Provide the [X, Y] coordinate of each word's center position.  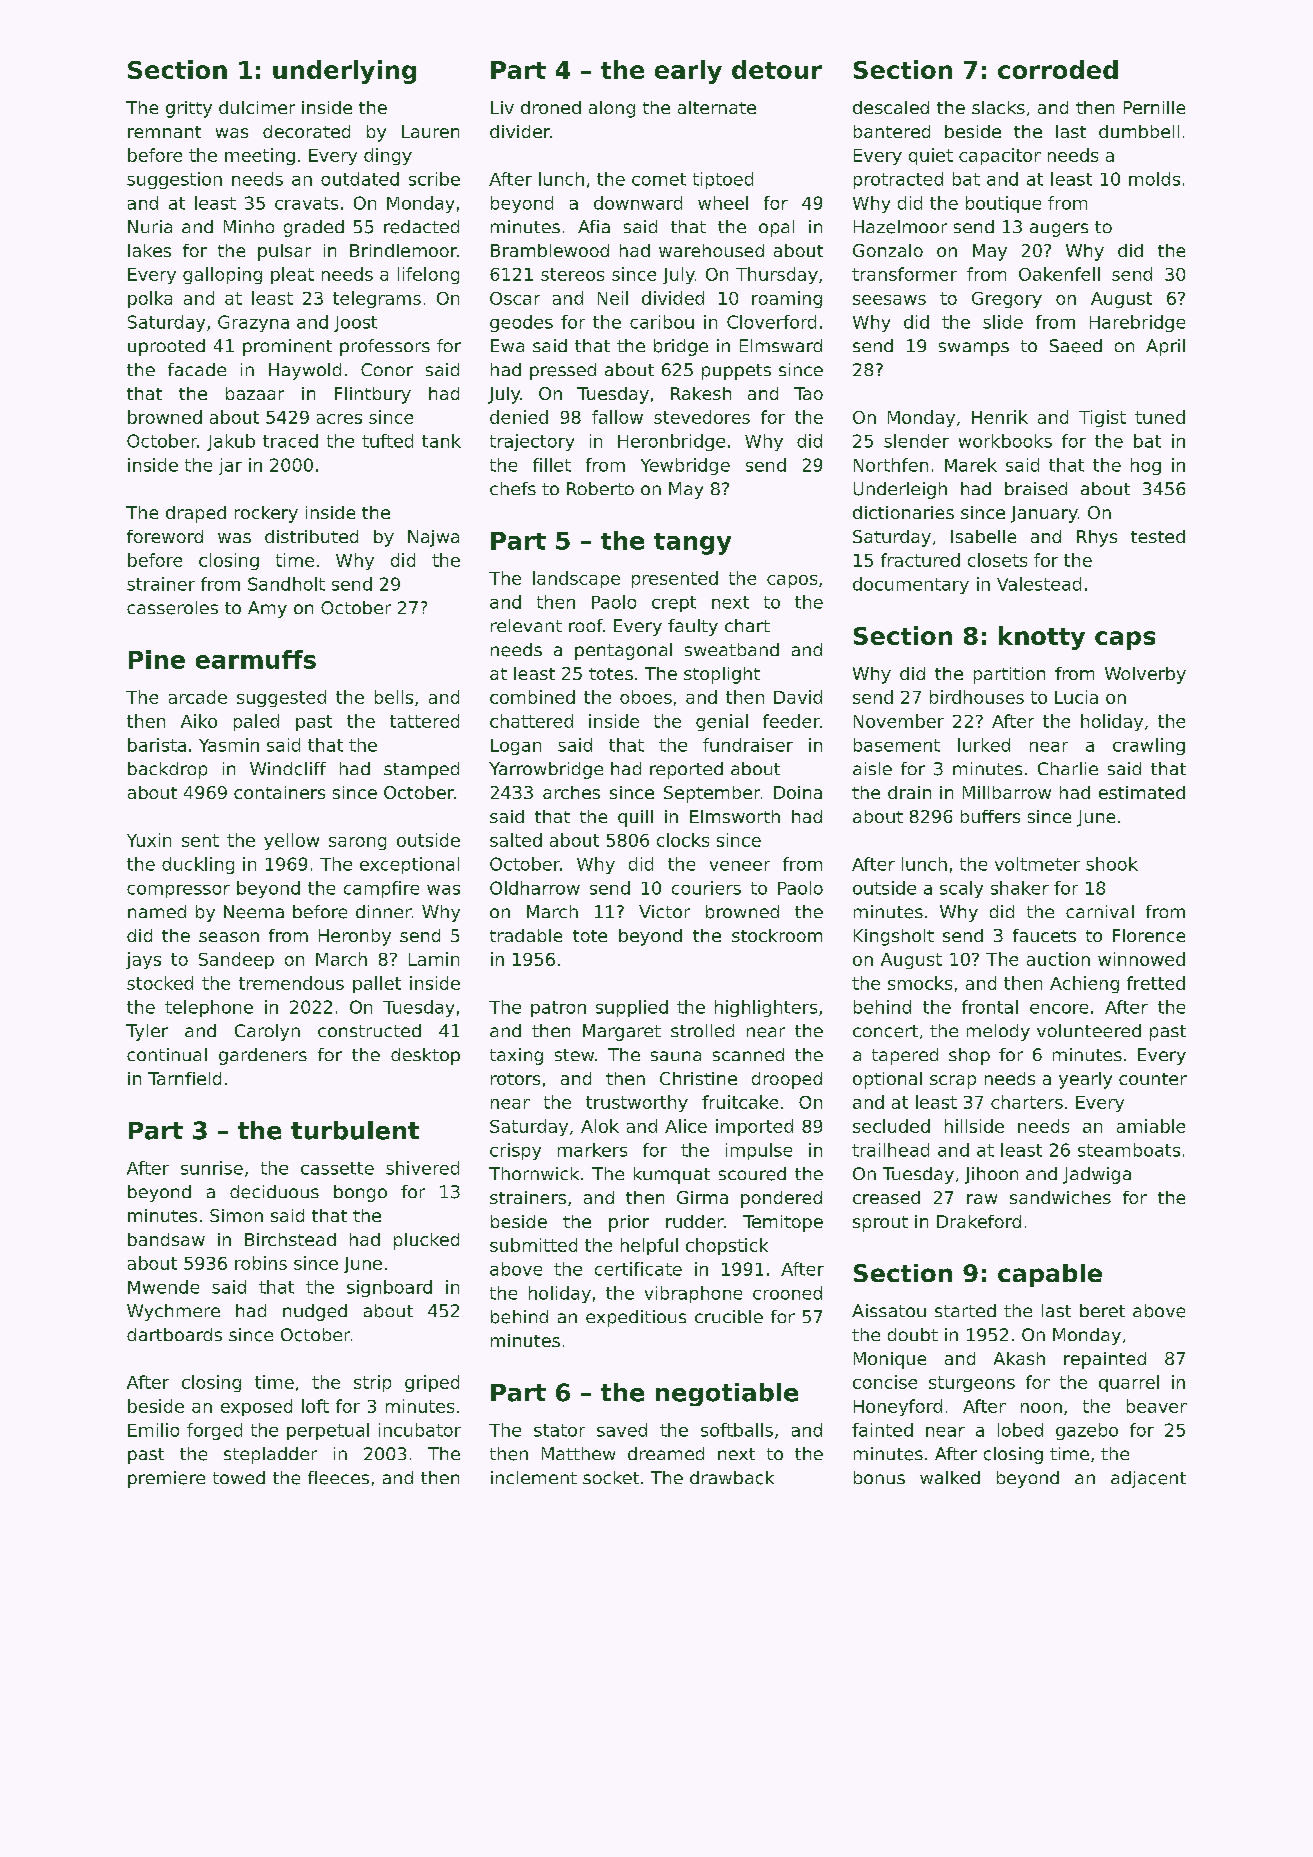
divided [673, 298]
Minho [249, 226]
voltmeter [1037, 864]
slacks [998, 107]
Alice [686, 1126]
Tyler [147, 1032]
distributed [311, 536]
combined [532, 697]
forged [214, 1431]
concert [885, 1031]
